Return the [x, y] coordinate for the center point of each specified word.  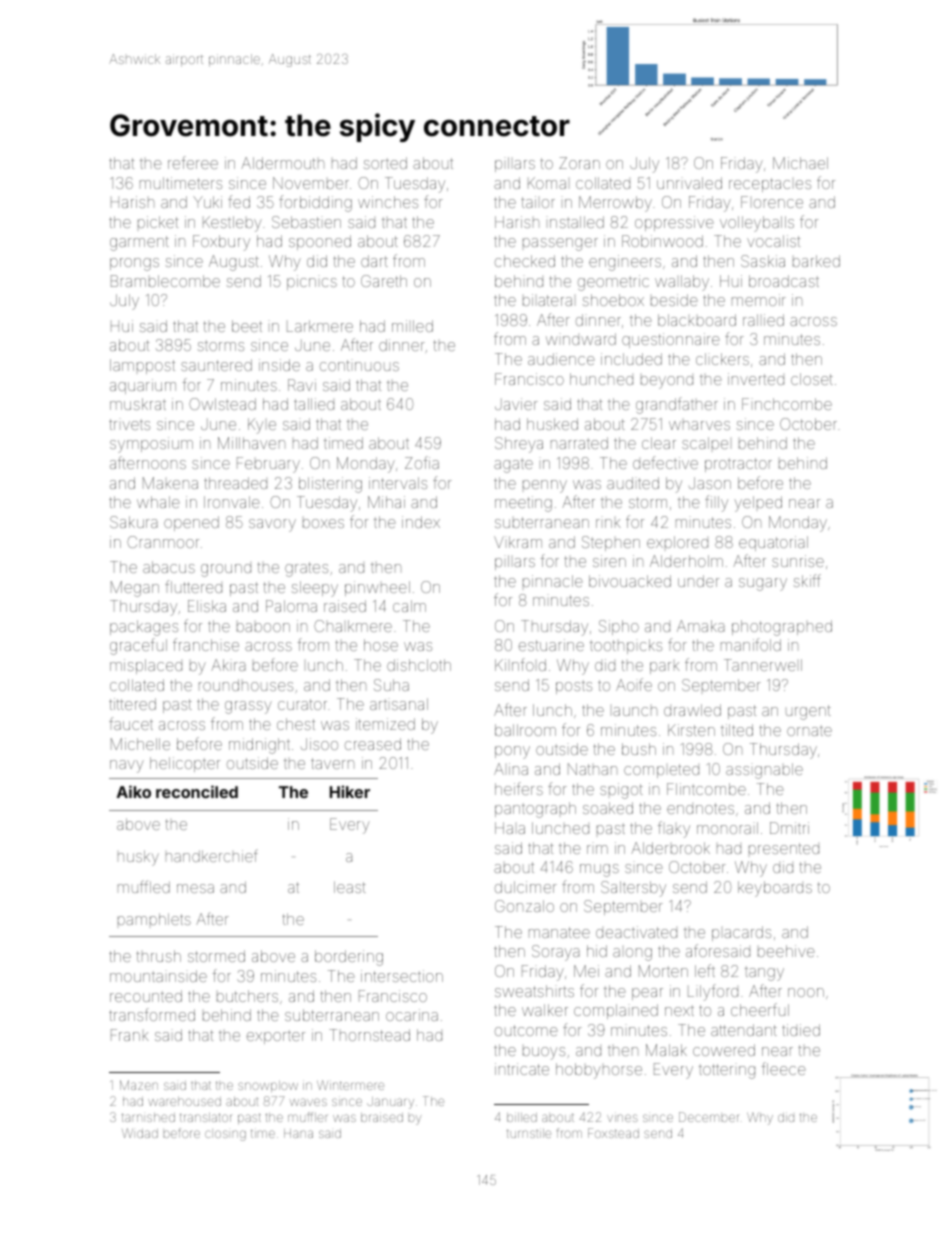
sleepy [315, 589]
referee [193, 162]
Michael [800, 163]
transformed [152, 1014]
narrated [579, 443]
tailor [538, 202]
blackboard [697, 320]
